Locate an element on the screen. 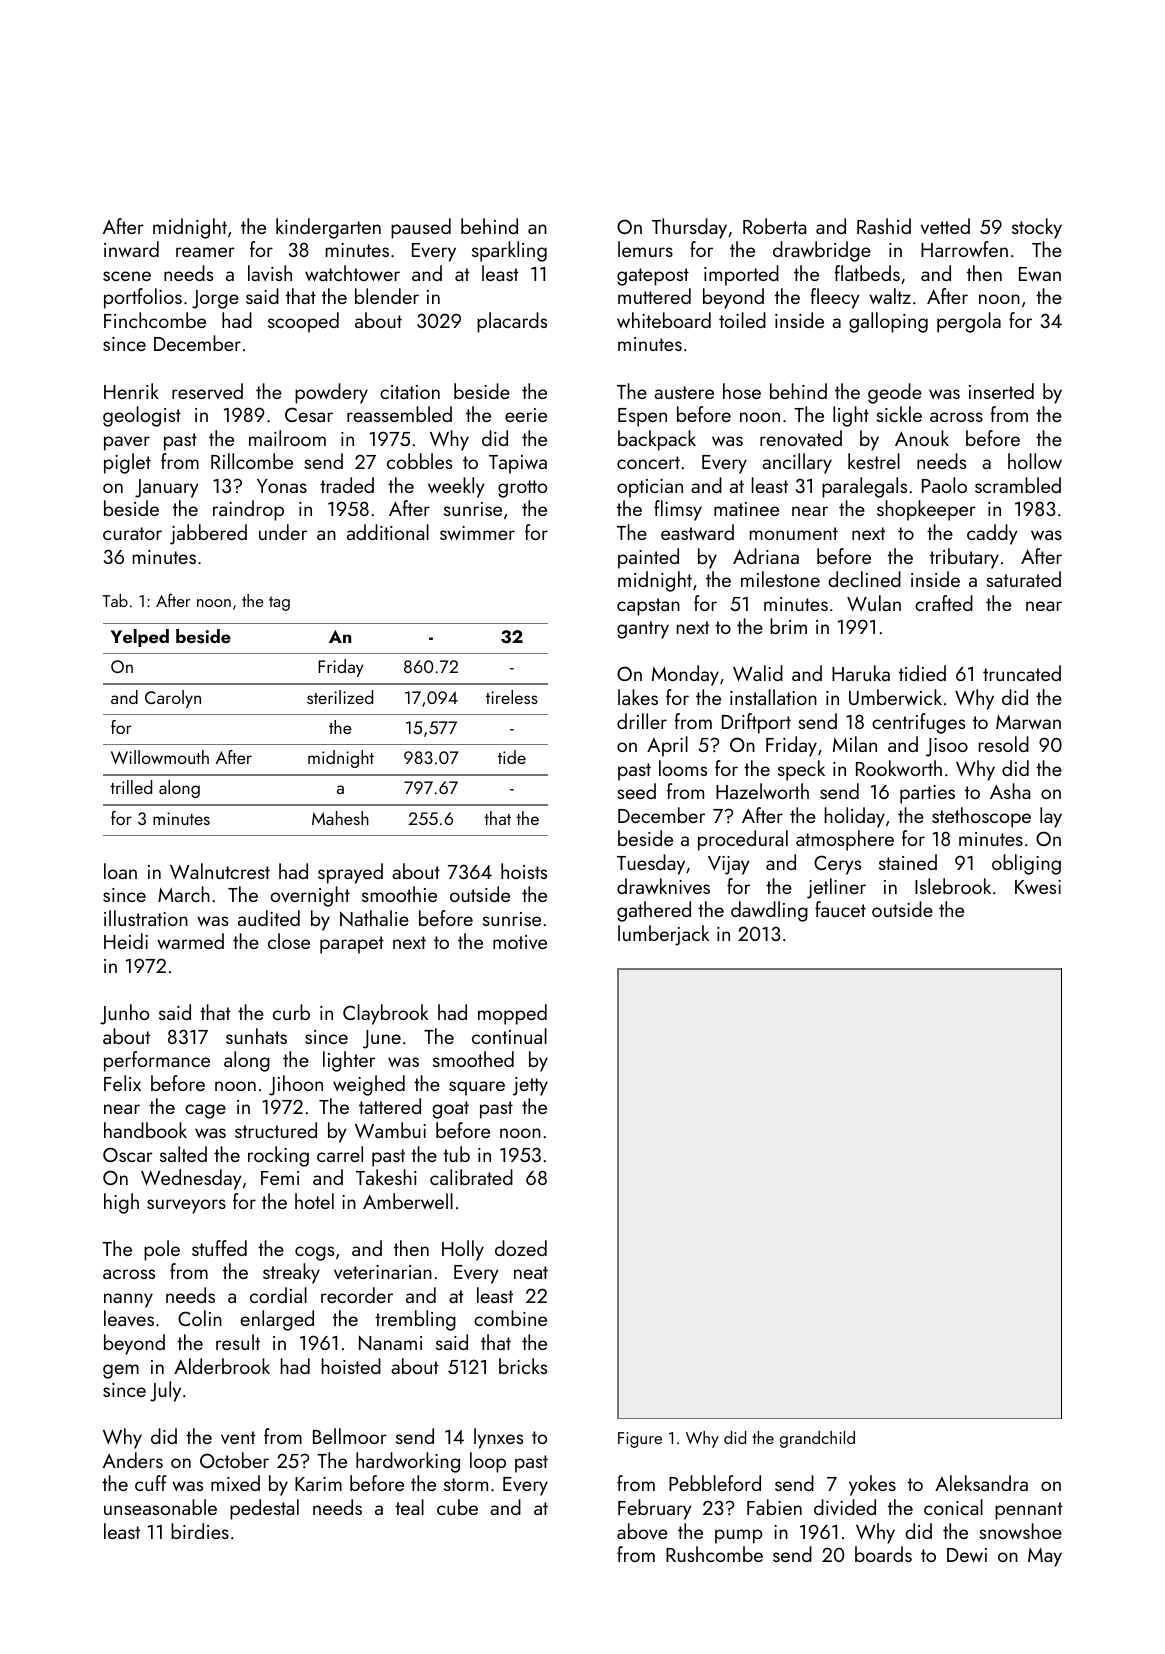 Image resolution: width=1165 pixels, height=1654 pixels. Junho is located at coordinates (124, 1014).
